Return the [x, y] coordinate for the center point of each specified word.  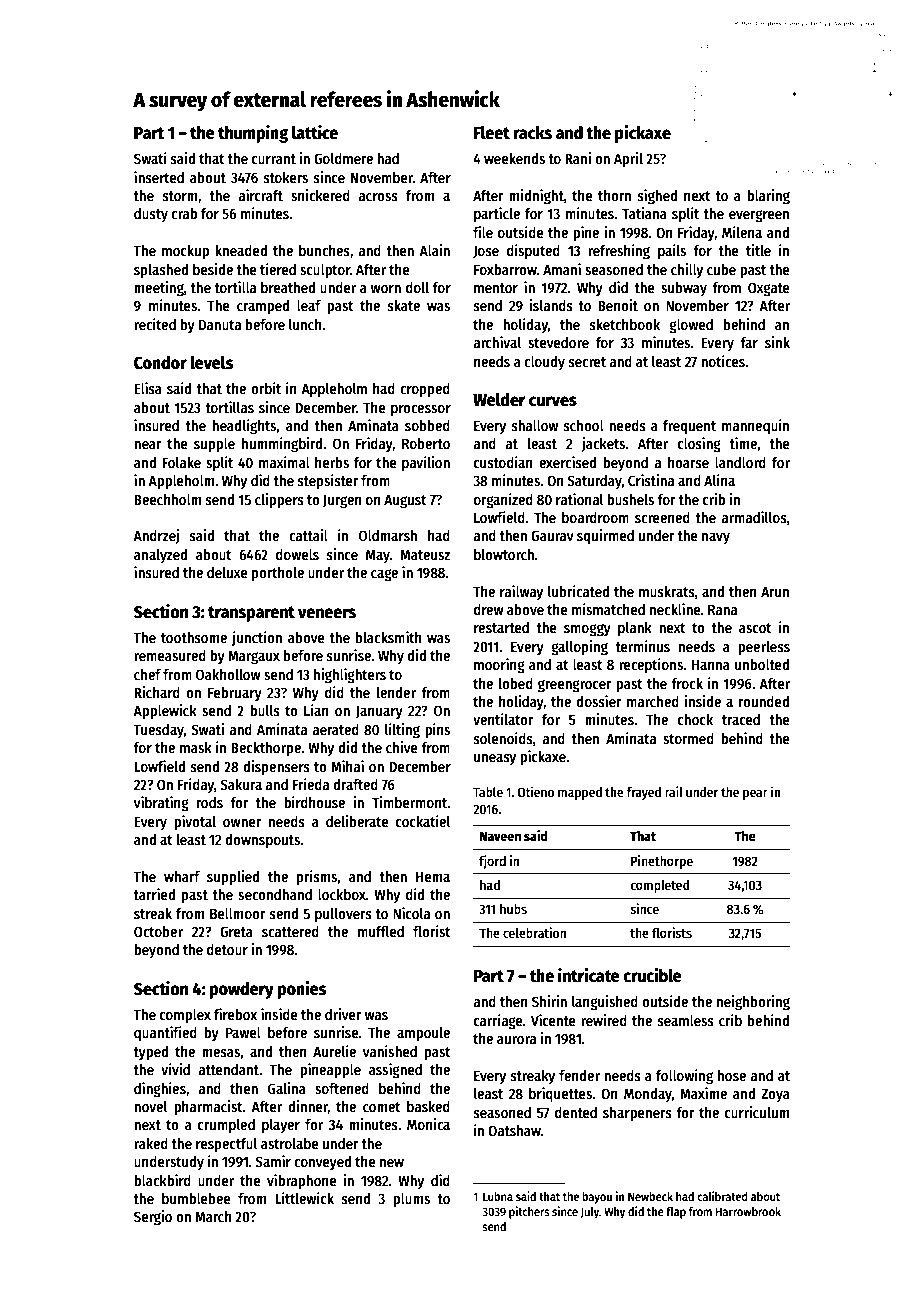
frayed [643, 793]
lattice [315, 132]
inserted [159, 177]
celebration [534, 932]
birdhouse [314, 802]
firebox [235, 1014]
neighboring [753, 1003]
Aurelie [334, 1051]
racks [532, 133]
